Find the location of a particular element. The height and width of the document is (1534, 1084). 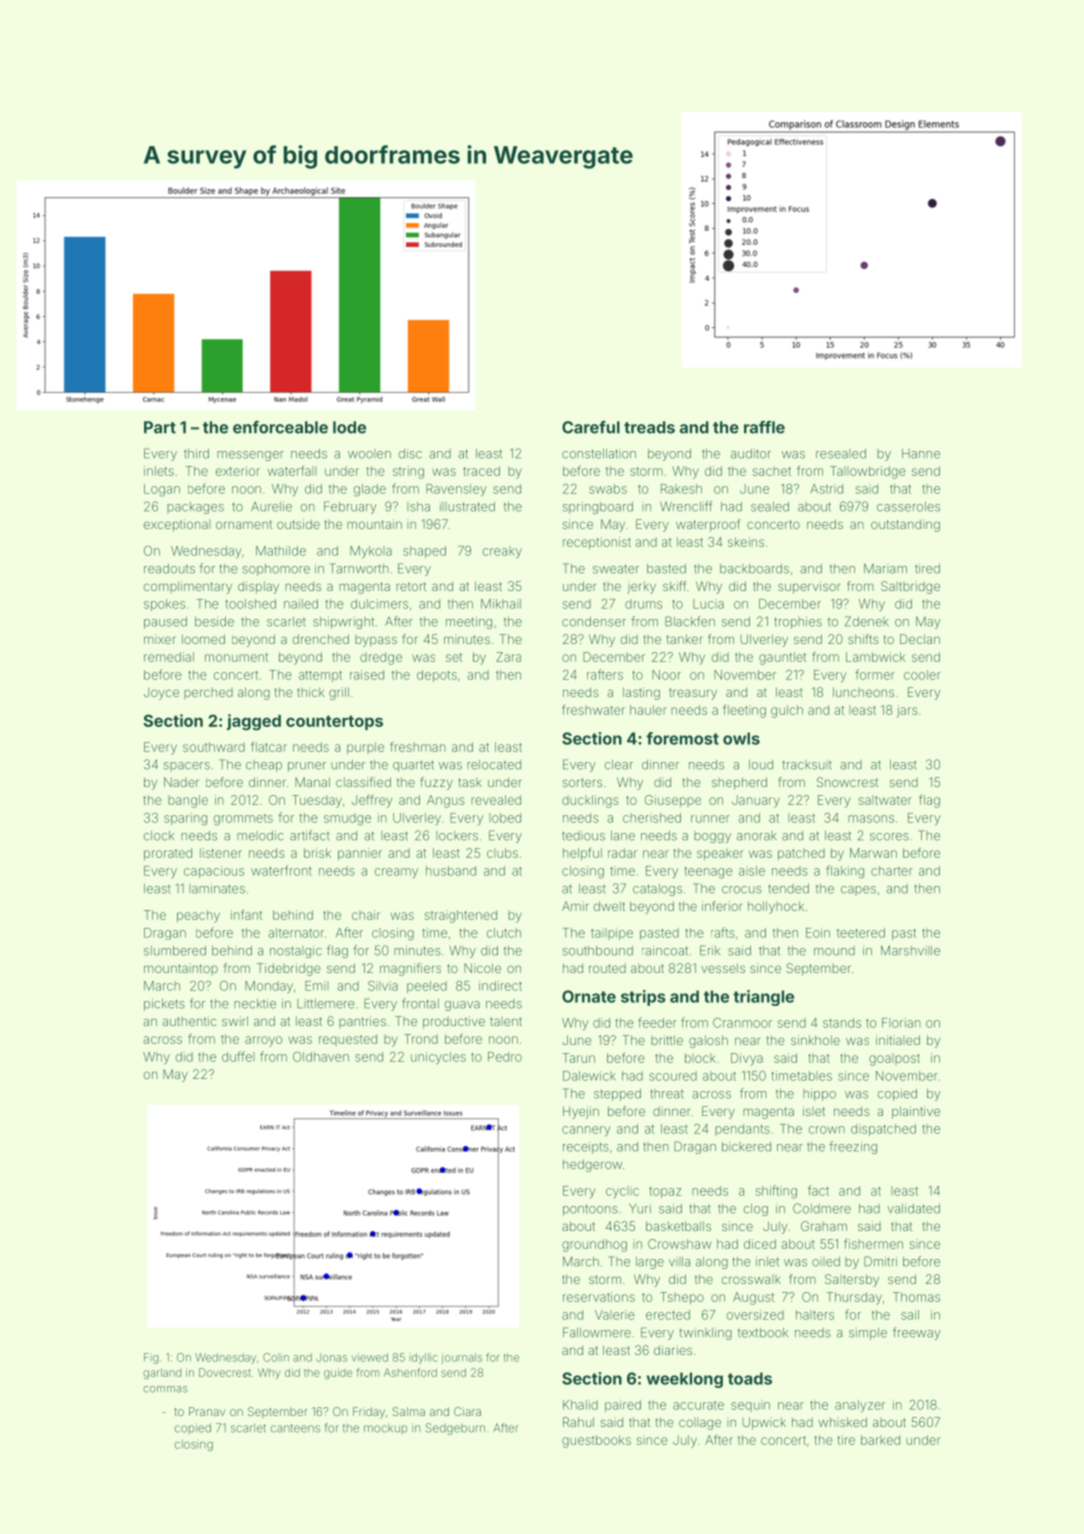

tracksuit is located at coordinates (807, 765).
